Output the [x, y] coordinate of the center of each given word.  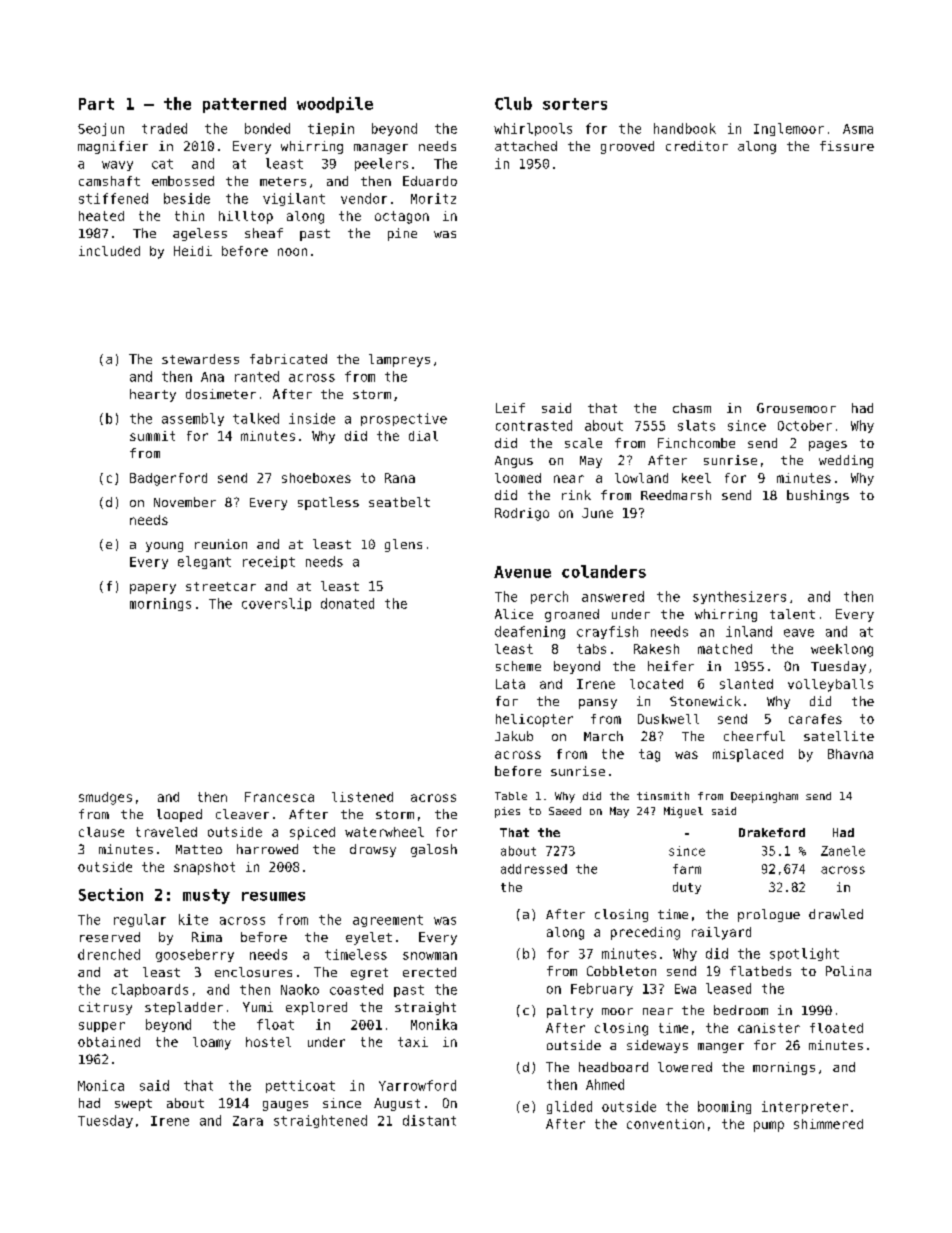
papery [153, 589]
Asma [858, 129]
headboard [613, 1067]
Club [513, 103]
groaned [572, 615]
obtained [109, 1042]
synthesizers [739, 597]
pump [769, 1126]
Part [96, 104]
